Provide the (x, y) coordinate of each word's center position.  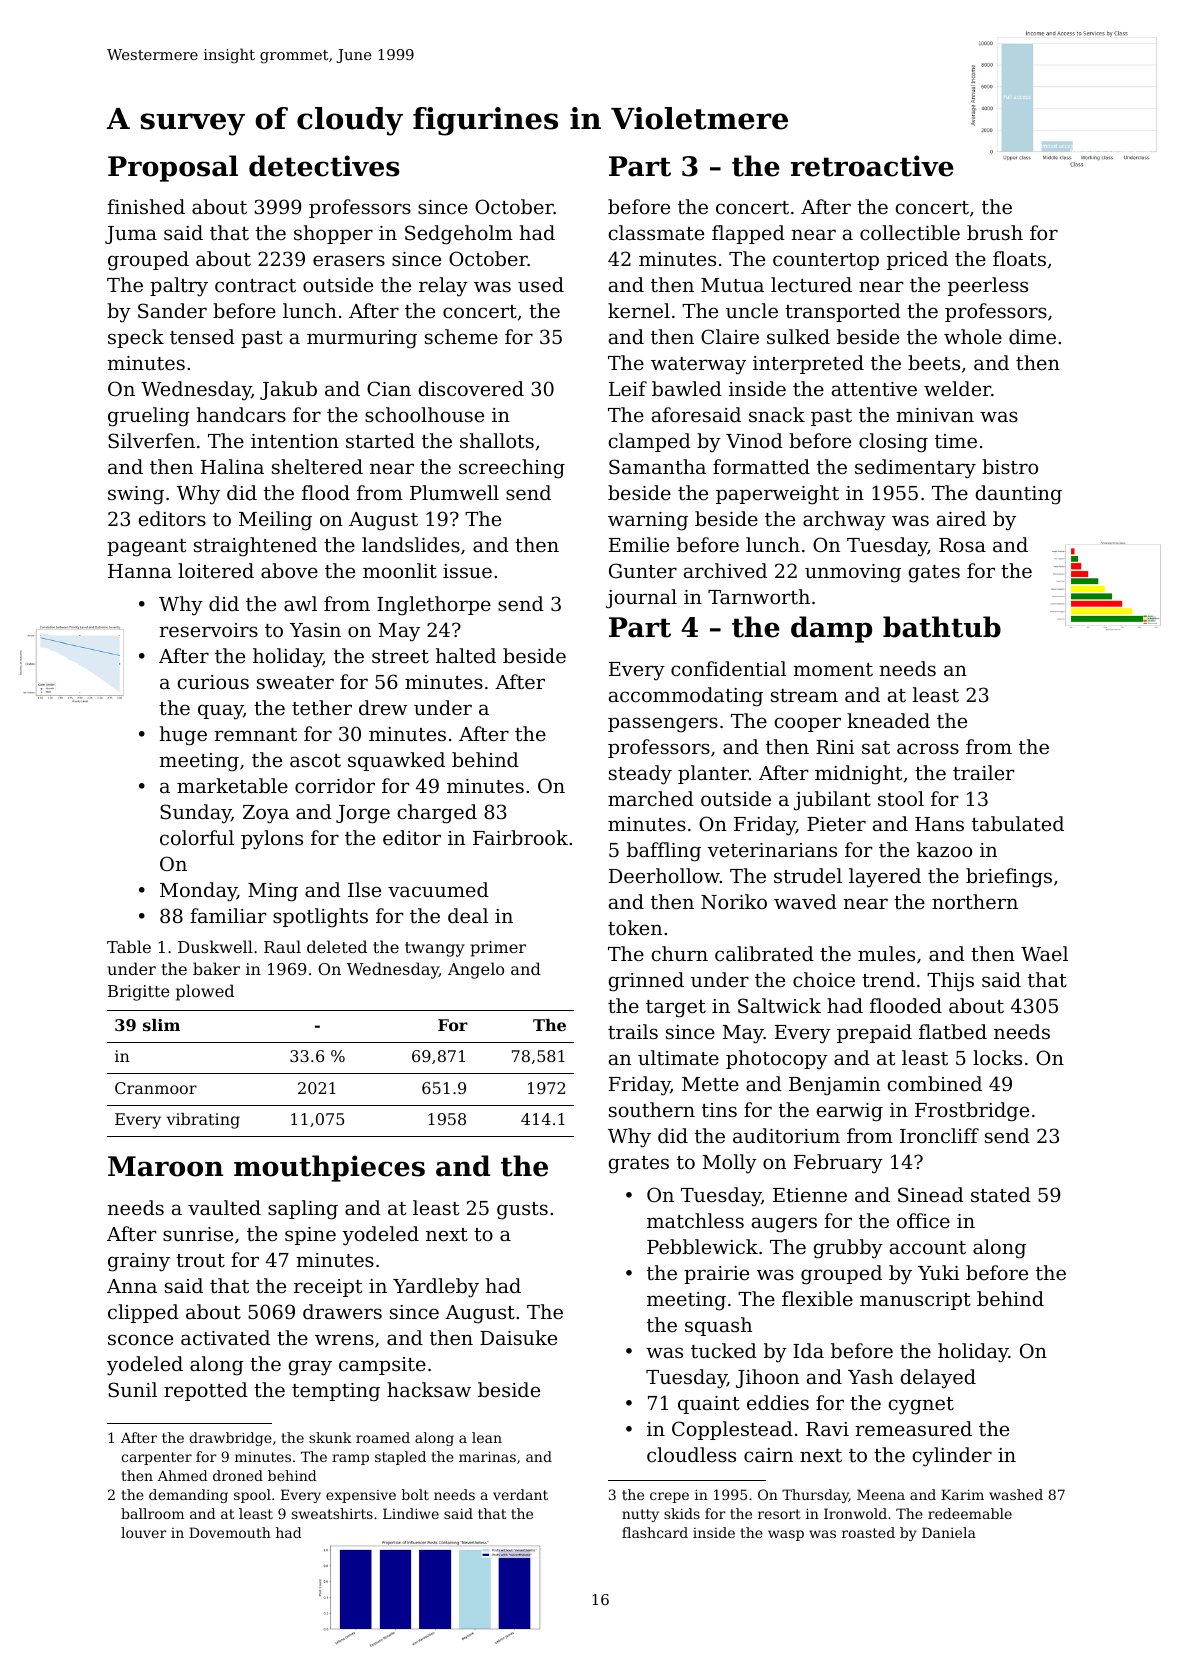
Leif (628, 388)
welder (957, 388)
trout (200, 1260)
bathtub (942, 627)
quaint (709, 1405)
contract (255, 285)
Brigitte (139, 993)
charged (437, 814)
